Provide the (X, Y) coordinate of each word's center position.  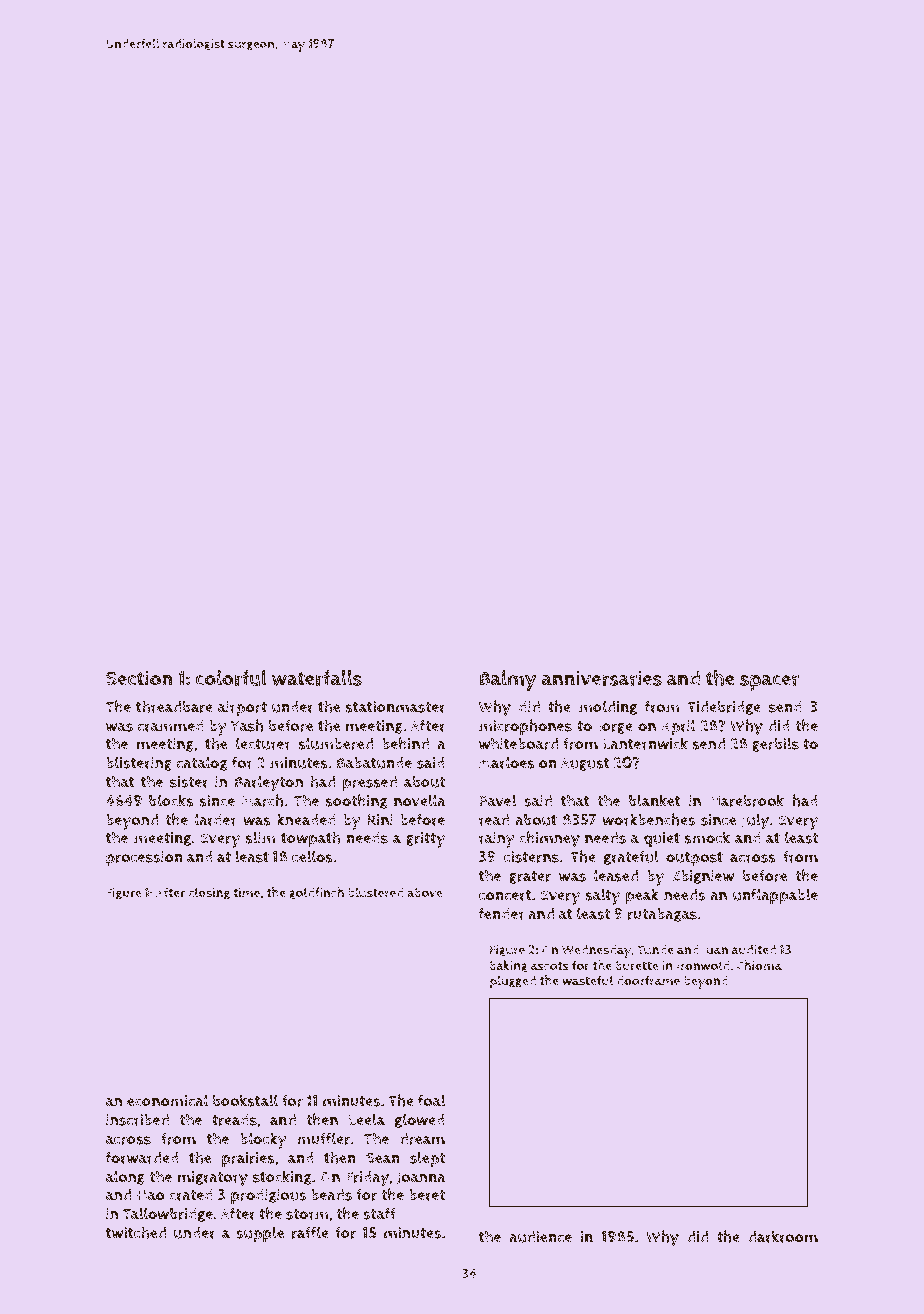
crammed (171, 726)
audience (540, 1237)
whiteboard (518, 743)
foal (431, 1100)
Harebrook (747, 800)
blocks (171, 800)
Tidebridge (724, 708)
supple (260, 1234)
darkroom (783, 1236)
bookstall (245, 1100)
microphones (525, 727)
